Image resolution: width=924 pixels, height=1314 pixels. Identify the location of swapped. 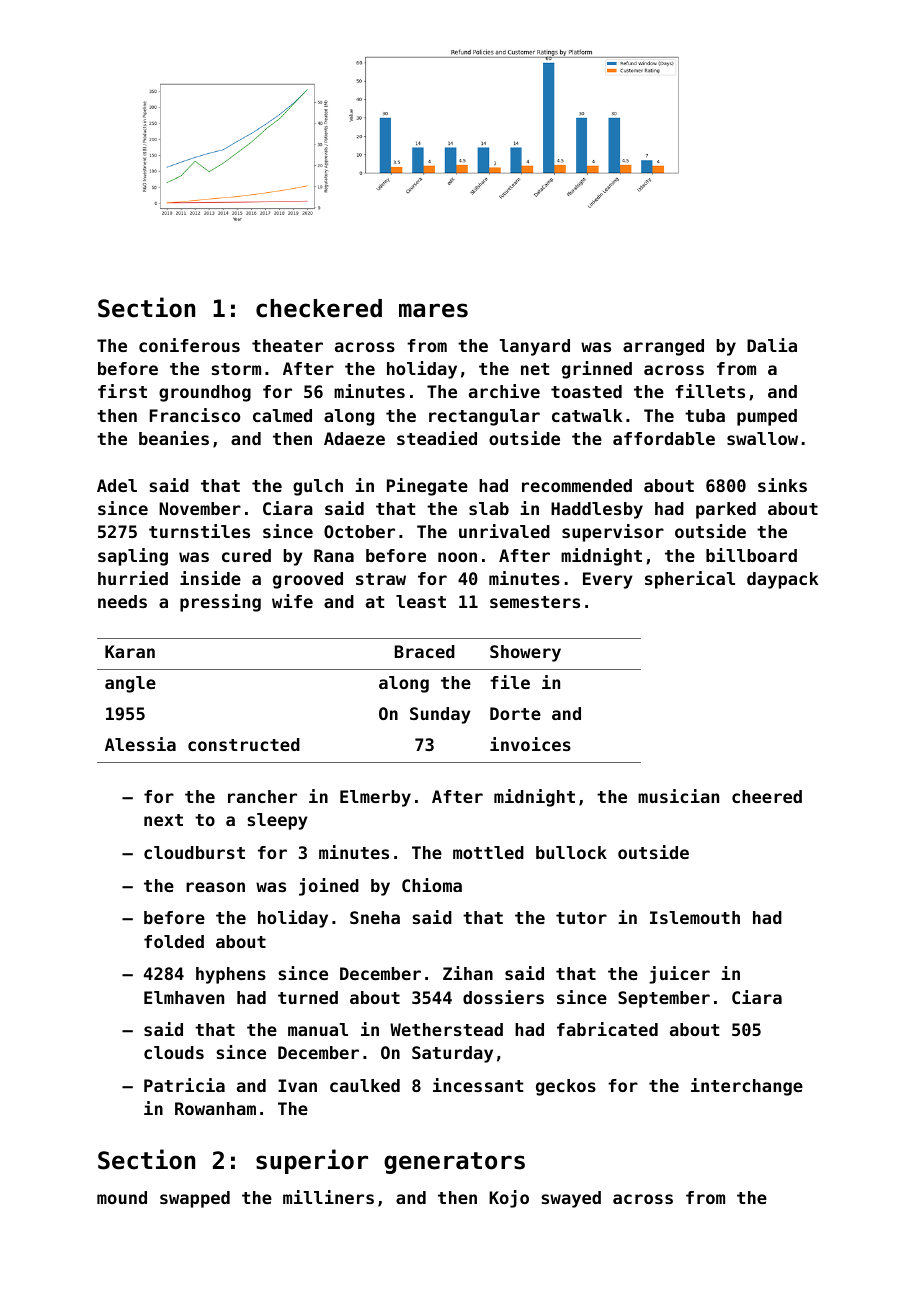
(195, 1199).
